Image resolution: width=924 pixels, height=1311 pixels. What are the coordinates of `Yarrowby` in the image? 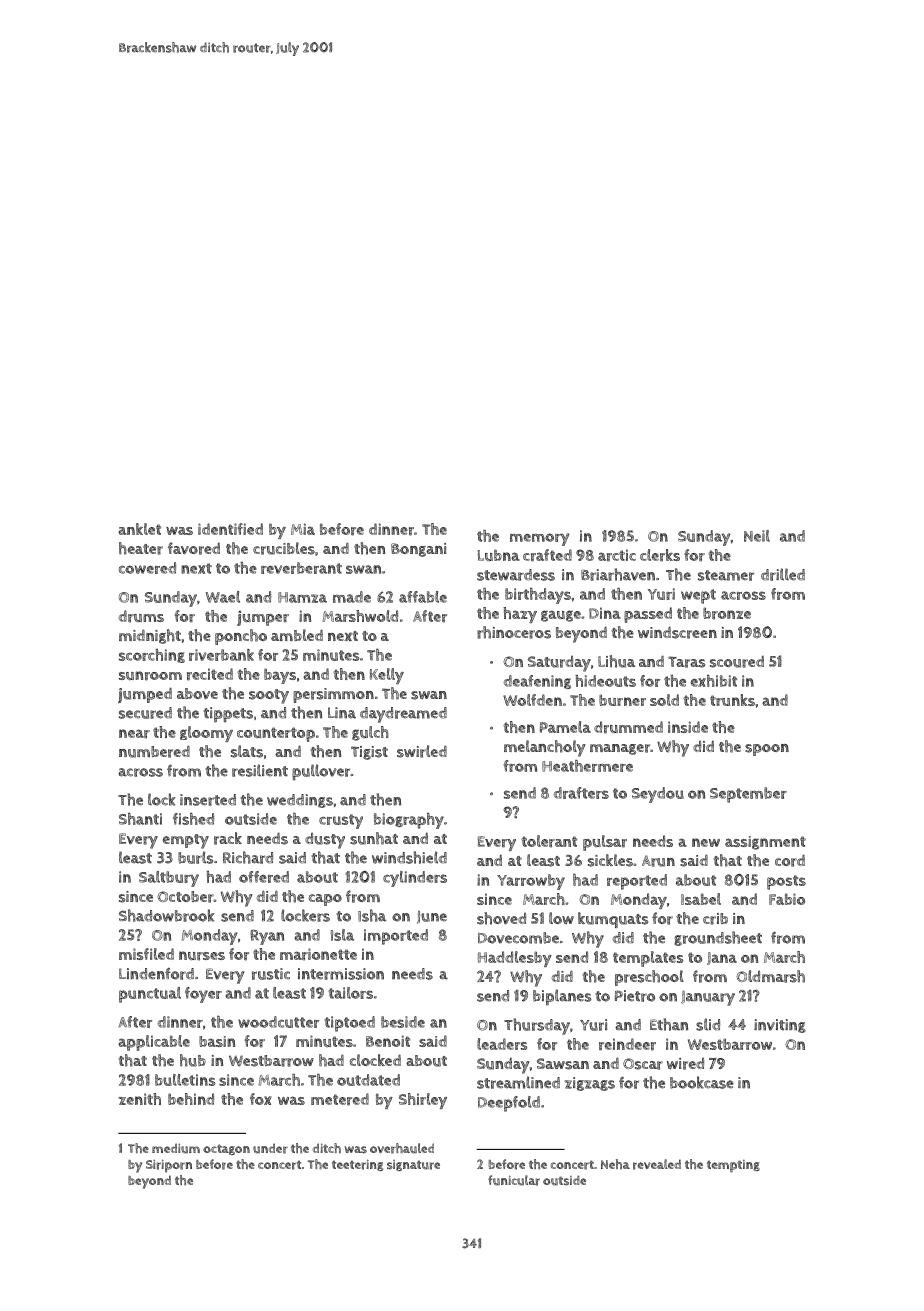 It's located at (531, 882).
